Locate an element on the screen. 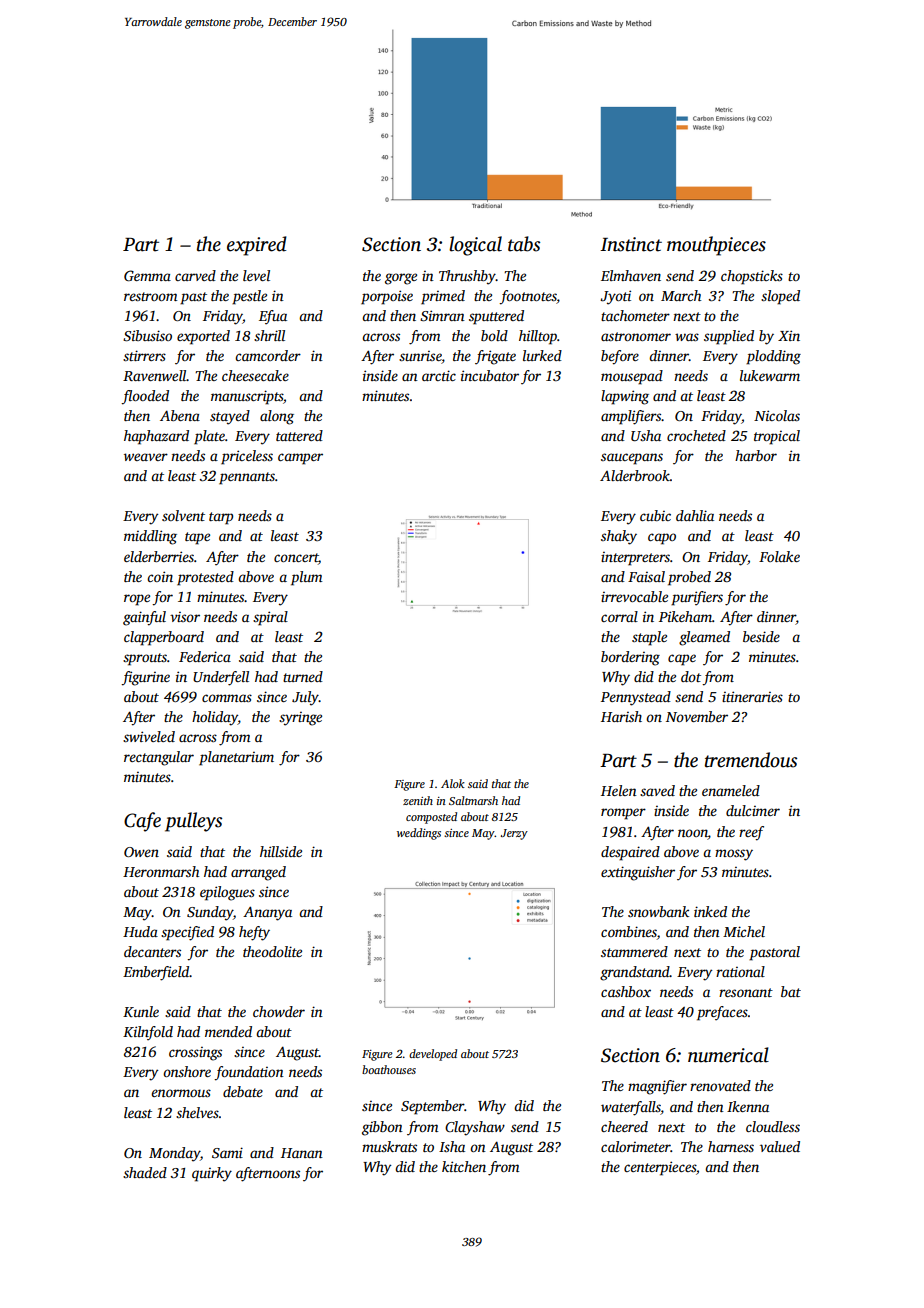 The height and width of the screenshot is (1308, 924). camper is located at coordinates (300, 459).
